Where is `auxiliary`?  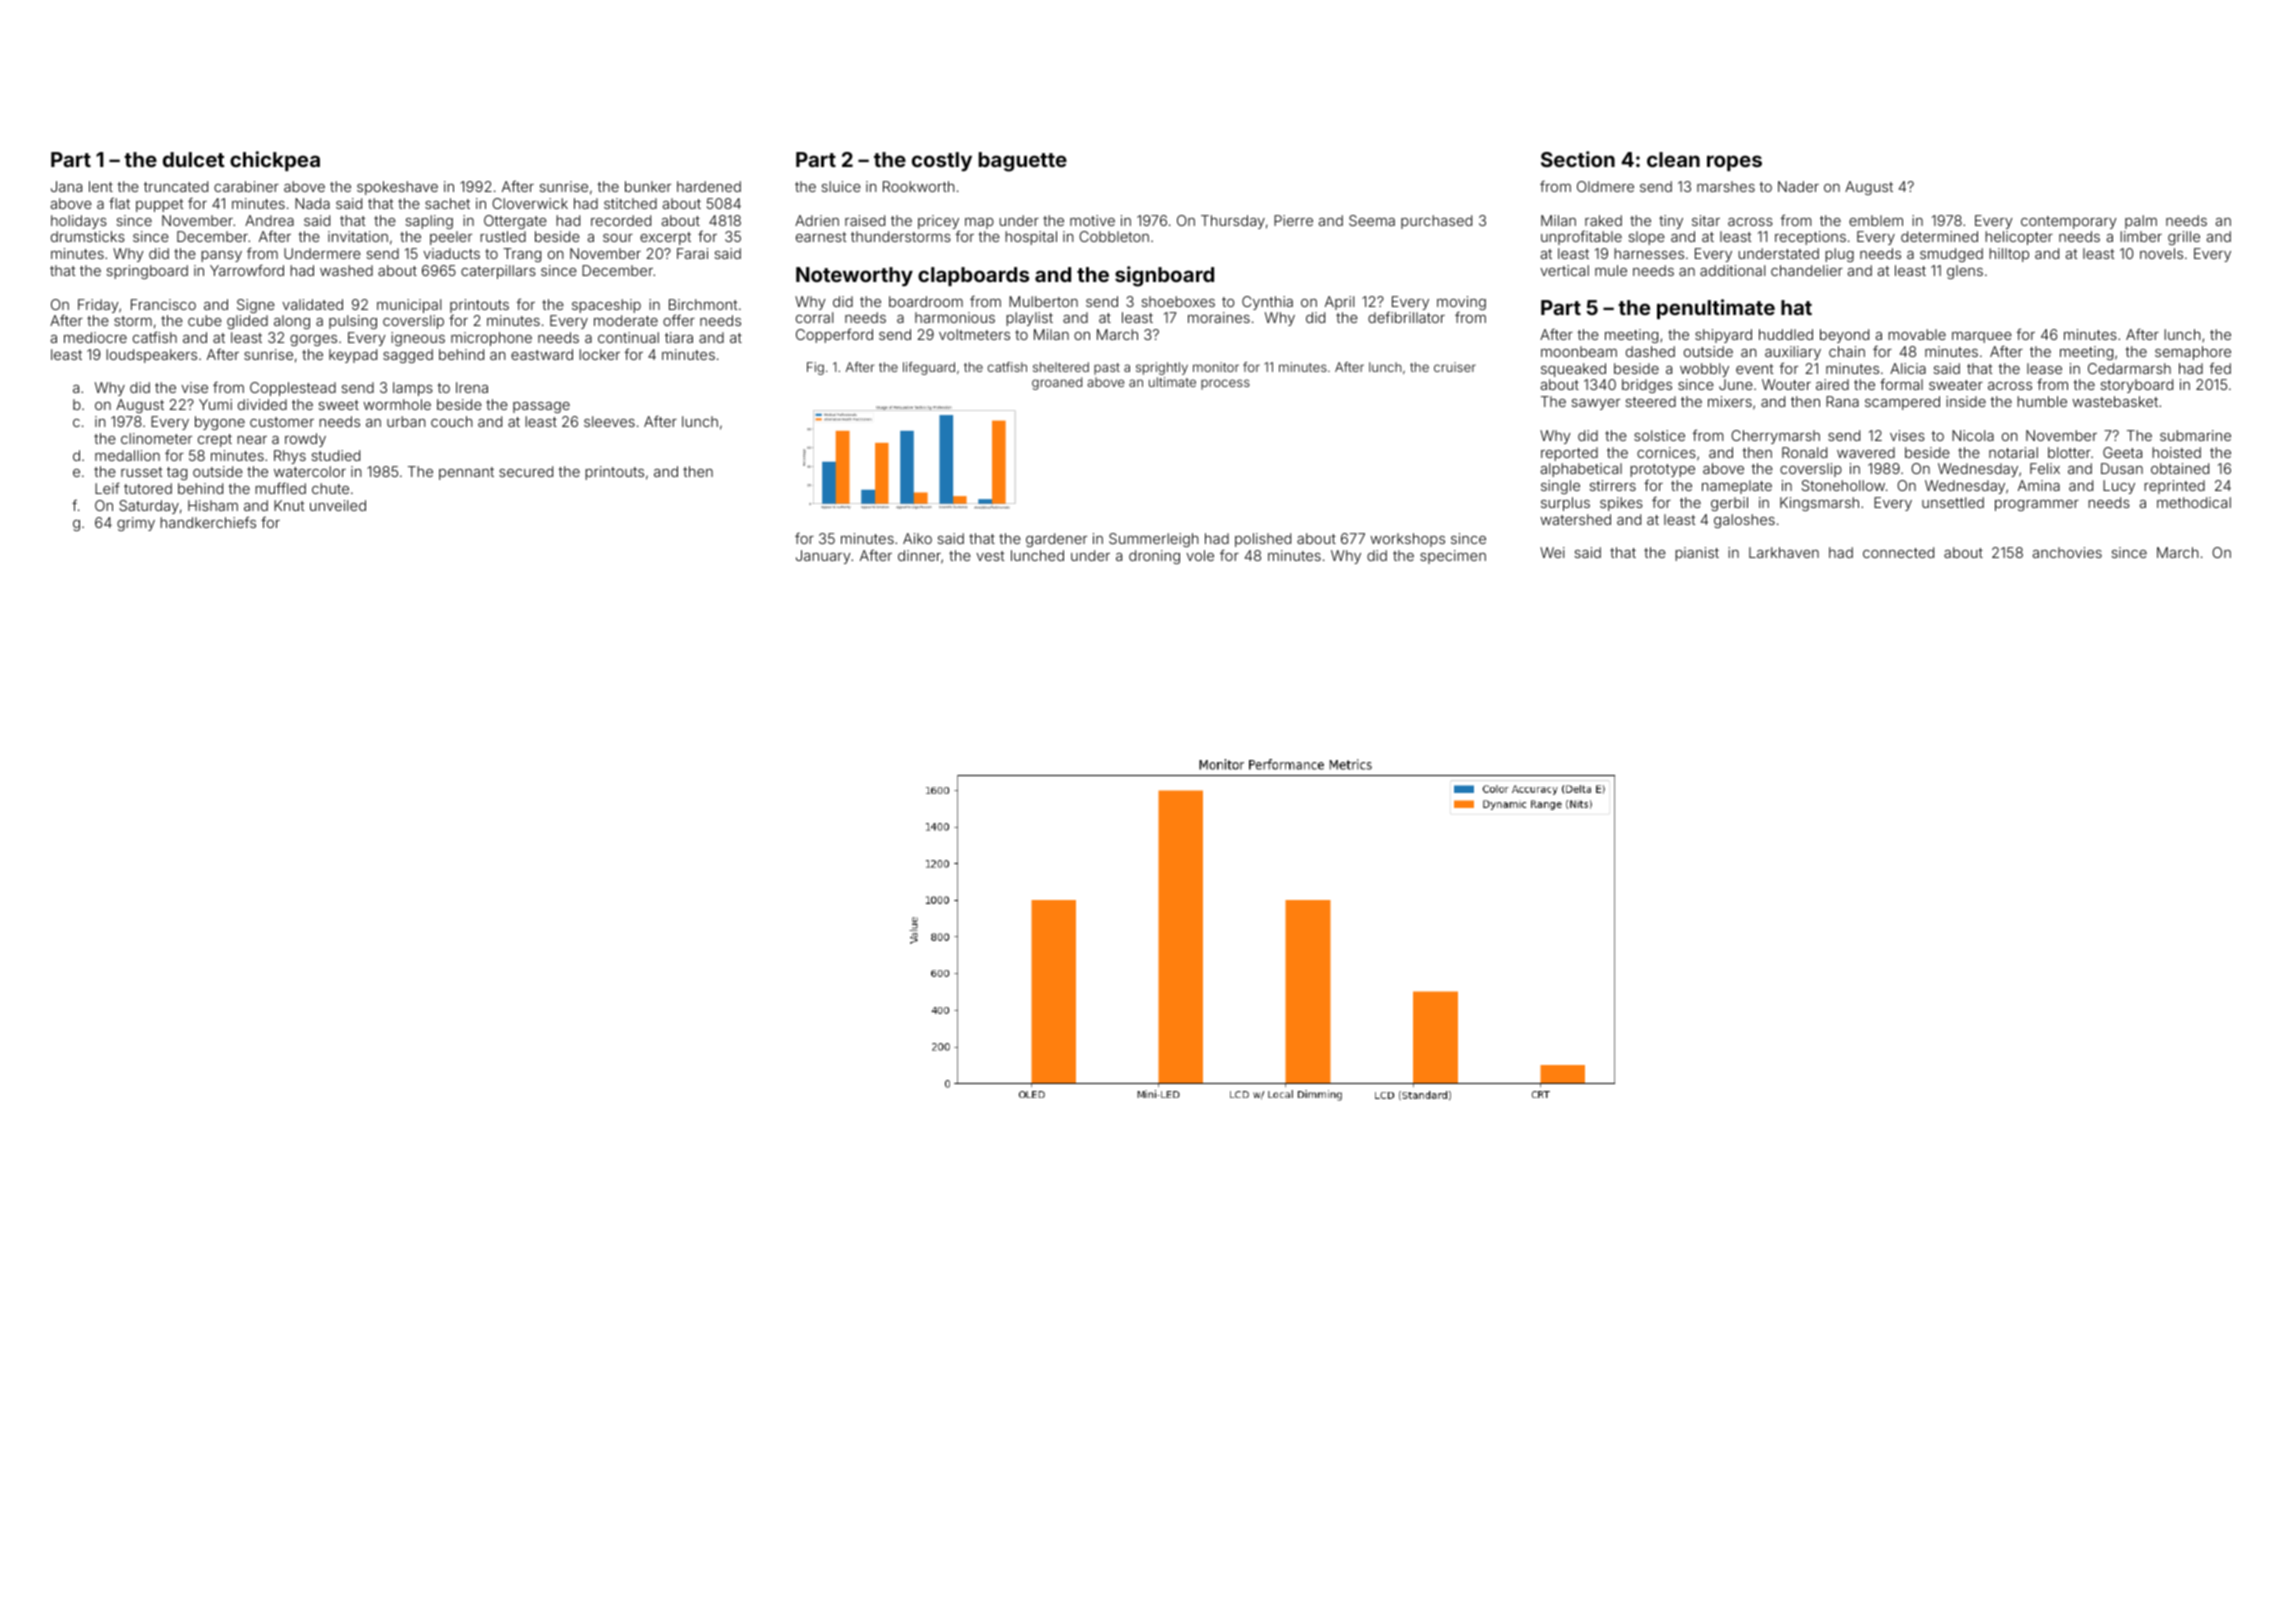
auxiliary is located at coordinates (1793, 353).
